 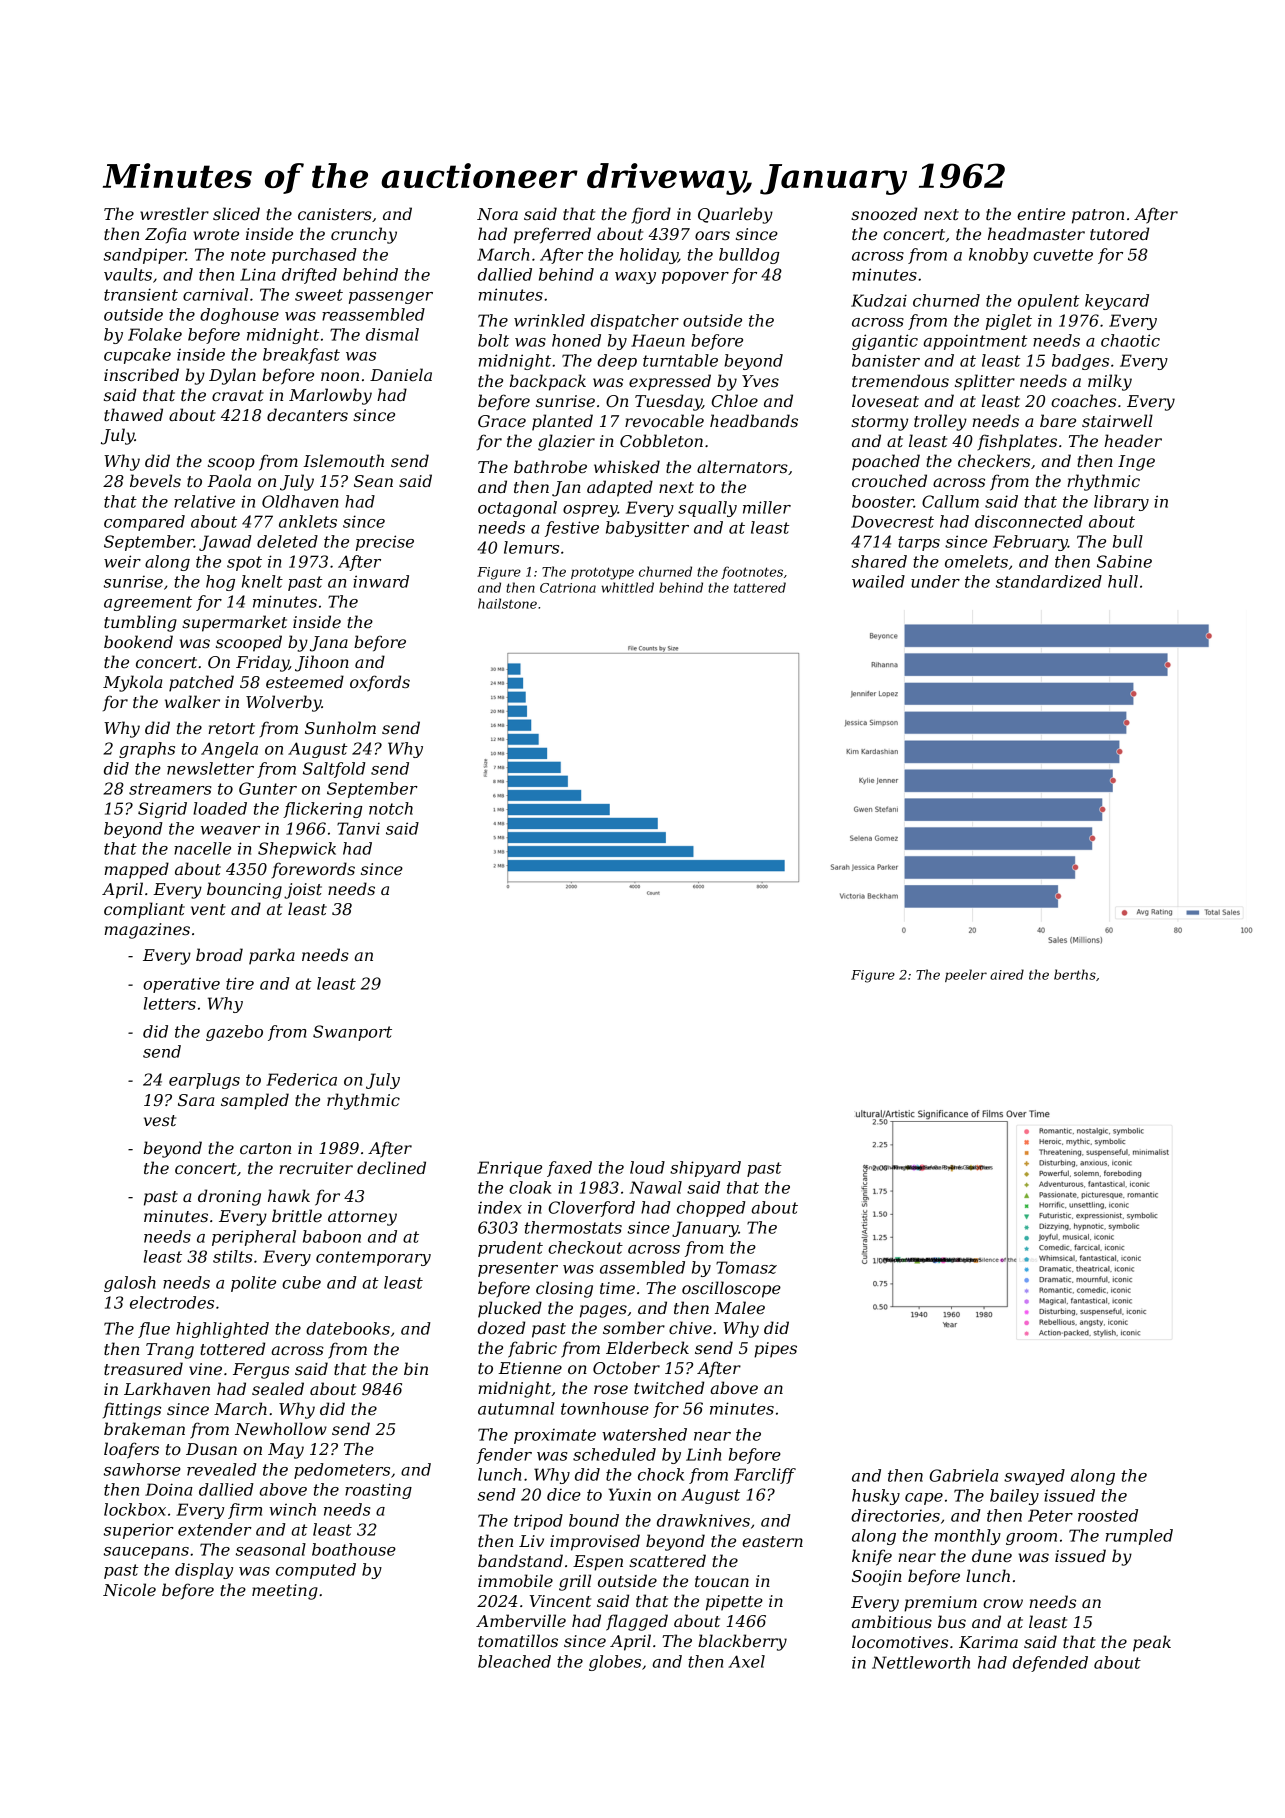 What do you see at coordinates (1080, 362) in the screenshot?
I see `badges` at bounding box center [1080, 362].
